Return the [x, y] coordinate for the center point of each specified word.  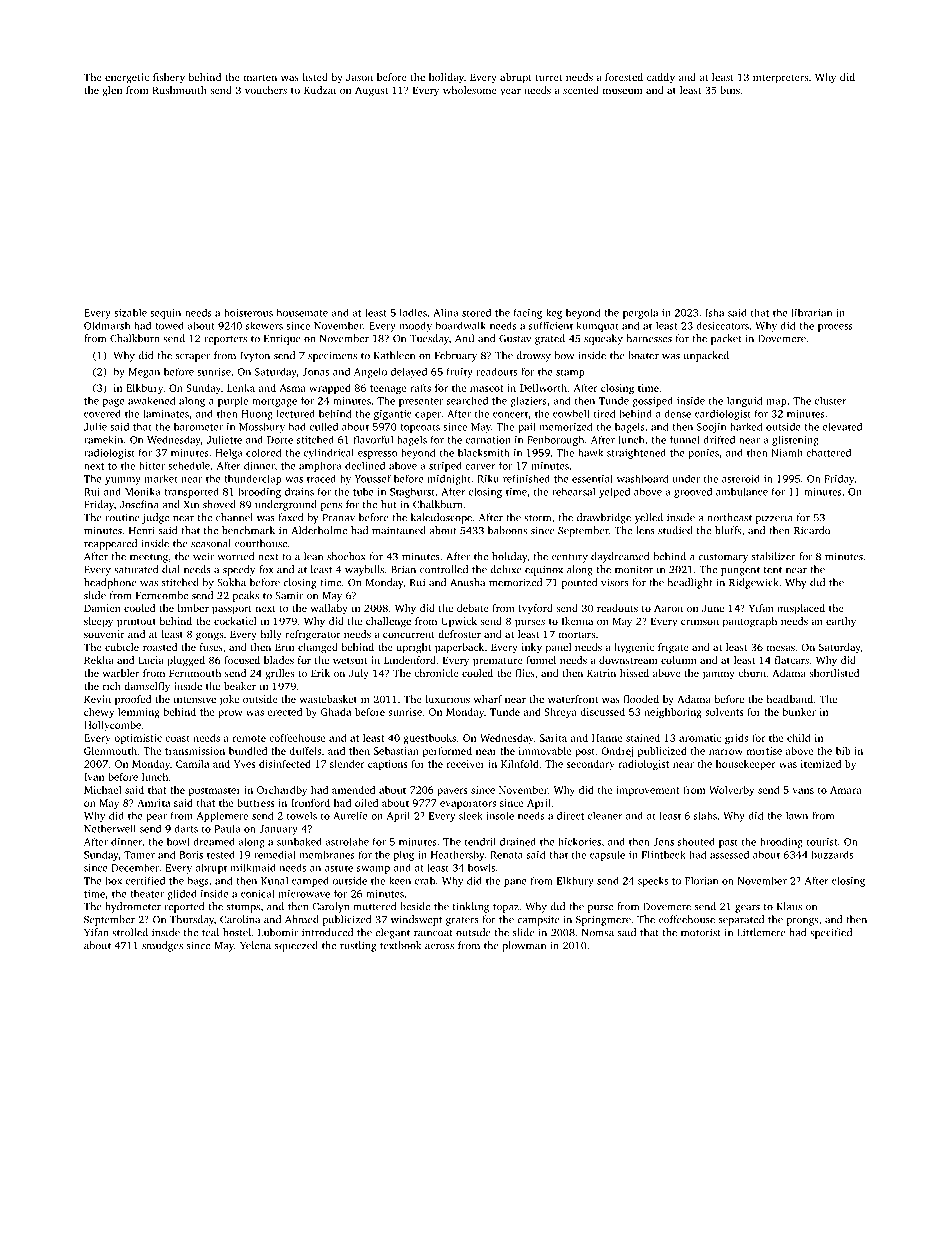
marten [260, 78]
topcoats [420, 428]
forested [624, 77]
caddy [661, 78]
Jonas [315, 372]
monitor [634, 569]
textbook [400, 945]
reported [184, 907]
